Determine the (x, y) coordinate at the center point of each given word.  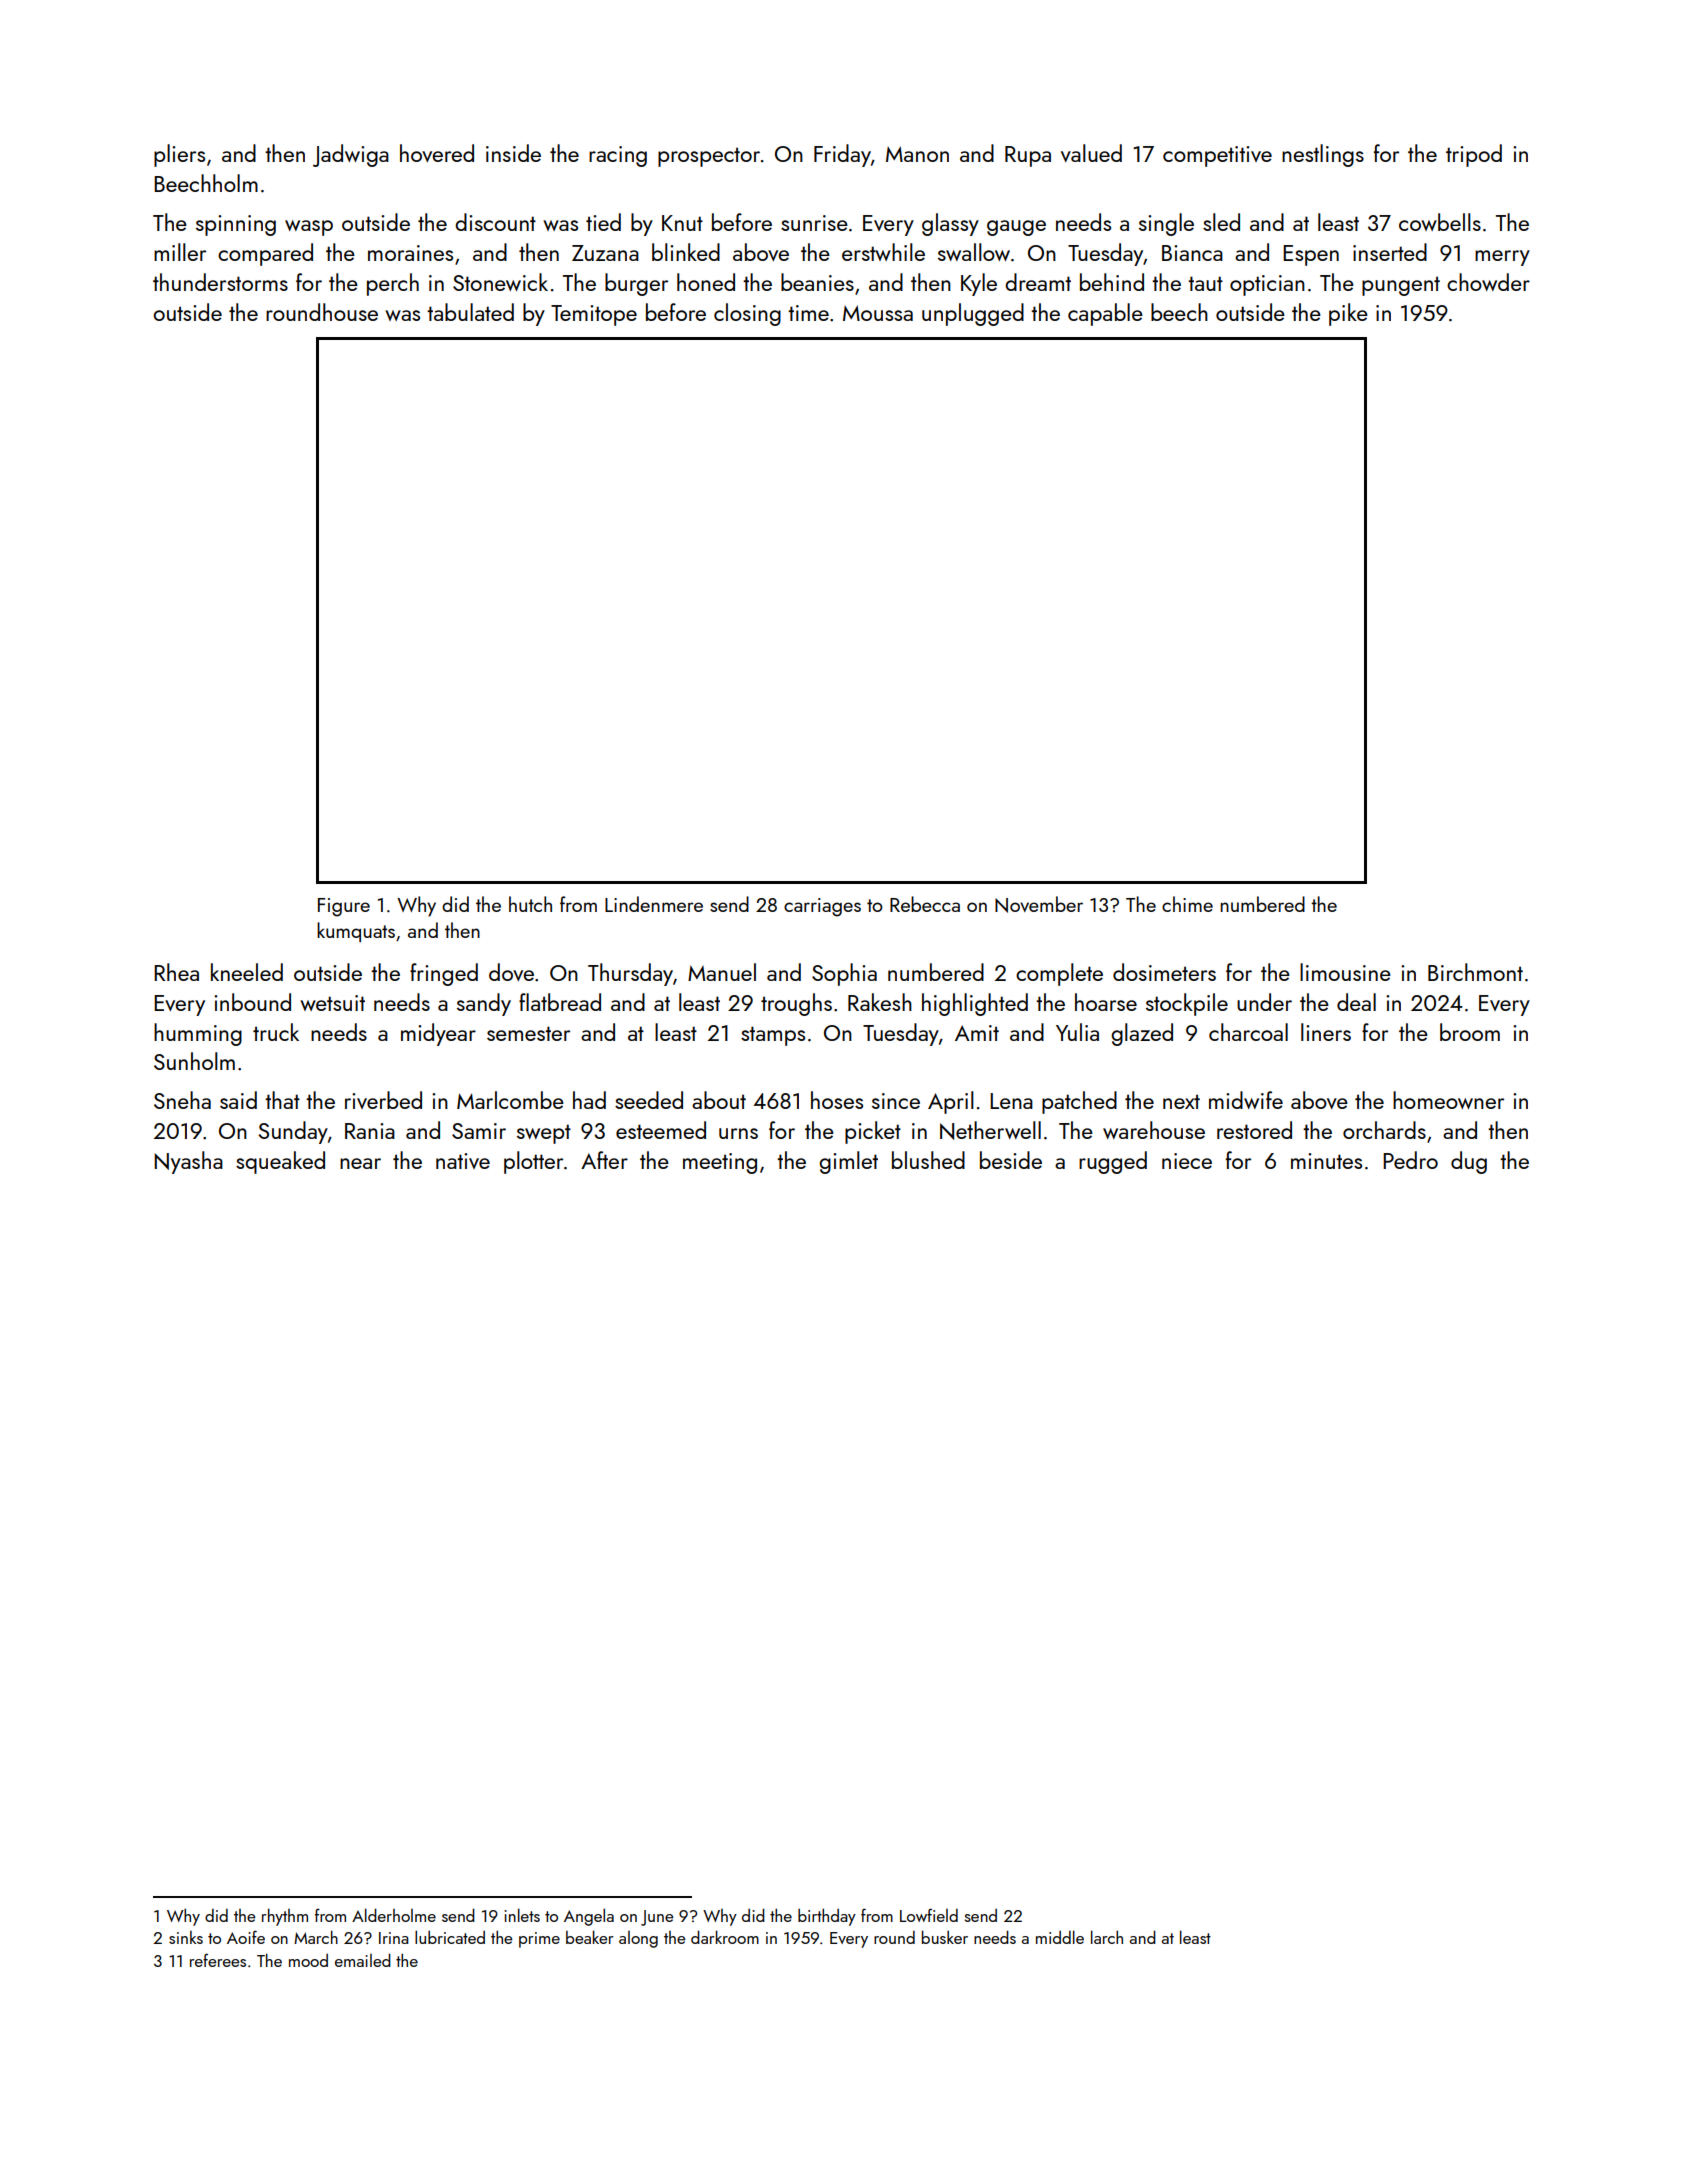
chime (1187, 904)
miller (180, 252)
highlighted (975, 1004)
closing (747, 314)
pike (1348, 314)
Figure (344, 907)
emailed (363, 1960)
